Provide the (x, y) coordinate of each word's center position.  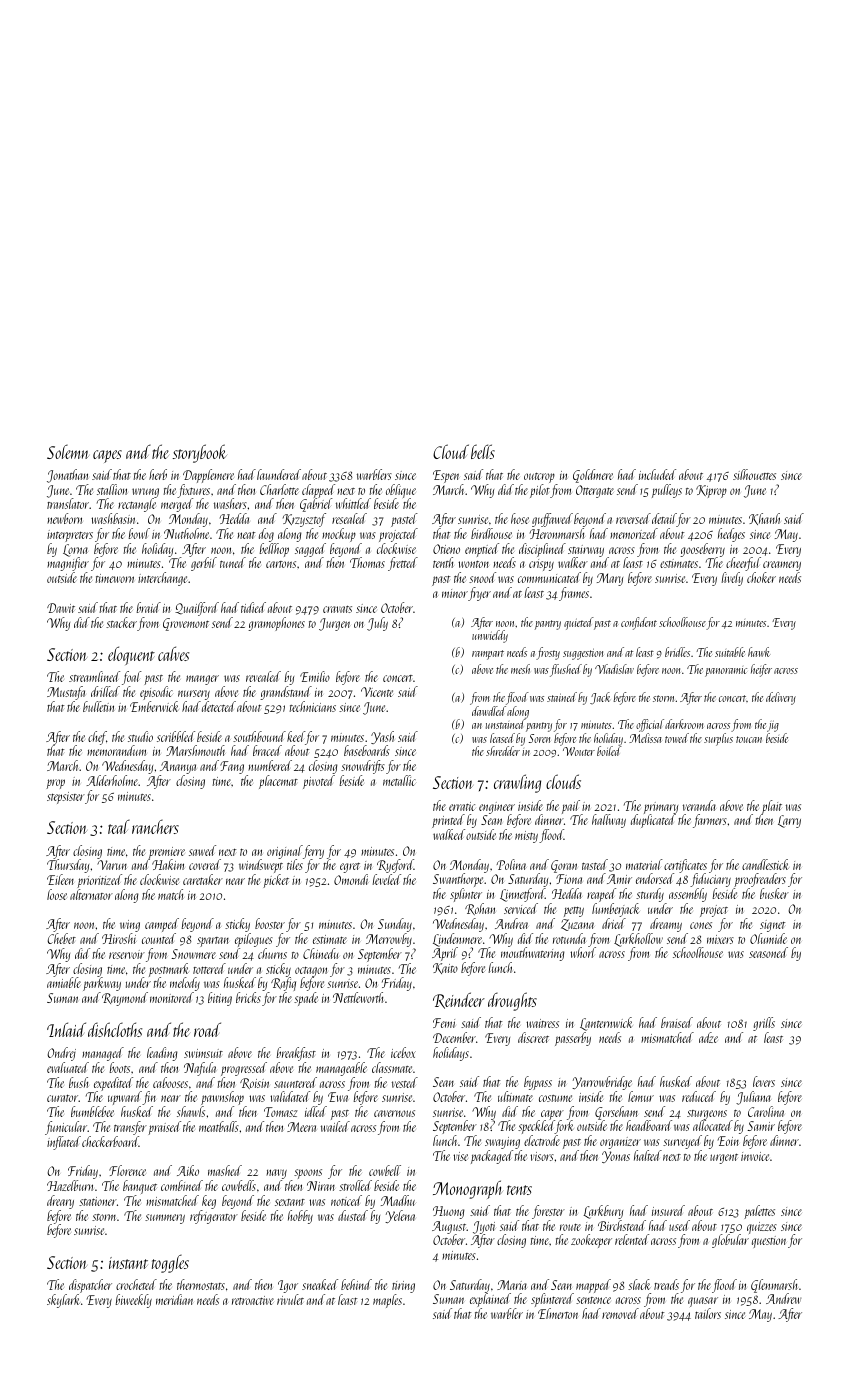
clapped (318, 491)
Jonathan (67, 476)
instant (128, 1263)
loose (57, 894)
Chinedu (321, 953)
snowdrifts (363, 767)
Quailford (197, 609)
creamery (782, 566)
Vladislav (614, 669)
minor (455, 593)
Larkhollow (638, 940)
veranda (699, 805)
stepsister (66, 798)
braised (677, 1022)
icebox (403, 1052)
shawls (191, 1112)
